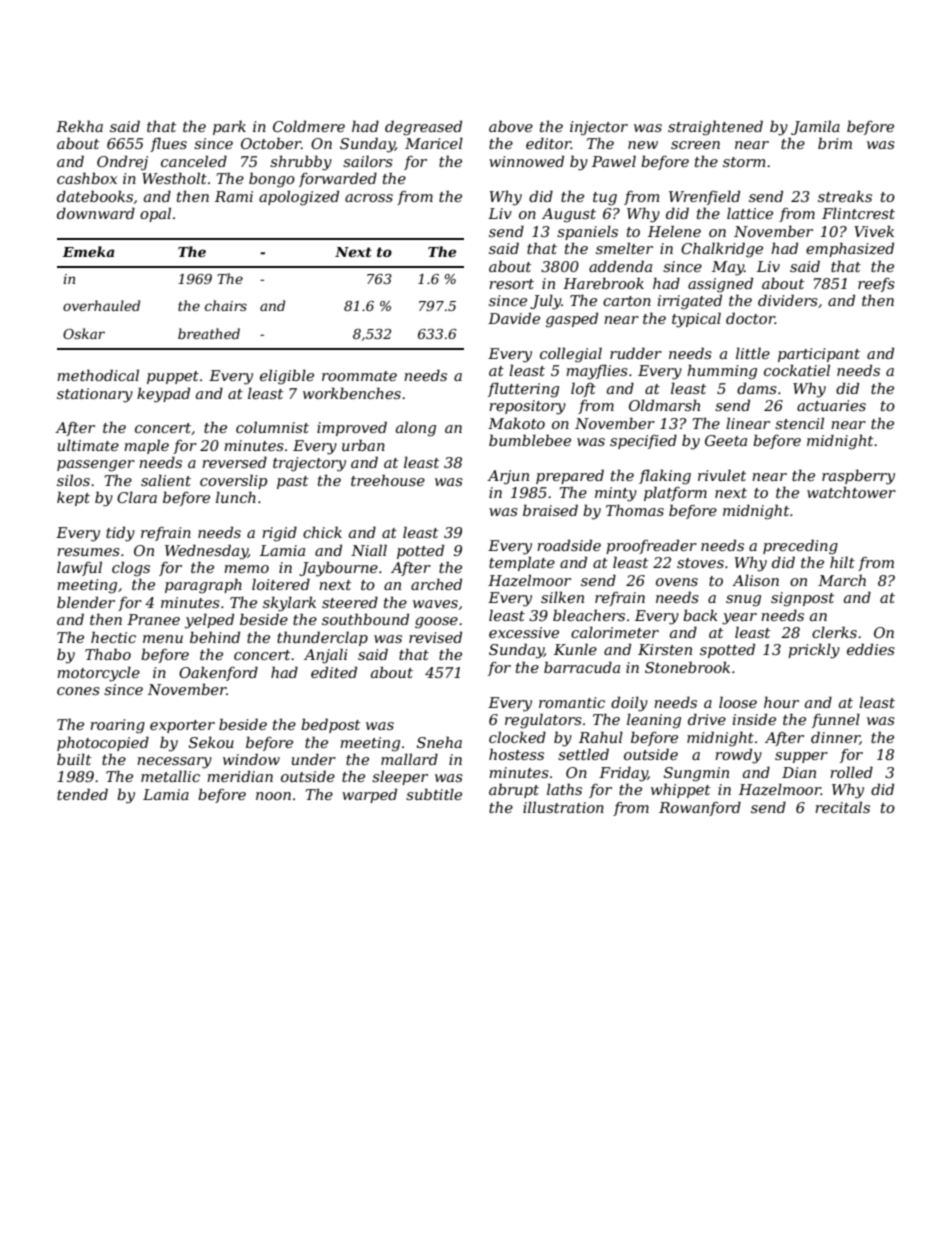  Describe the element at coordinates (726, 440) in the document. I see `Geeta` at that location.
